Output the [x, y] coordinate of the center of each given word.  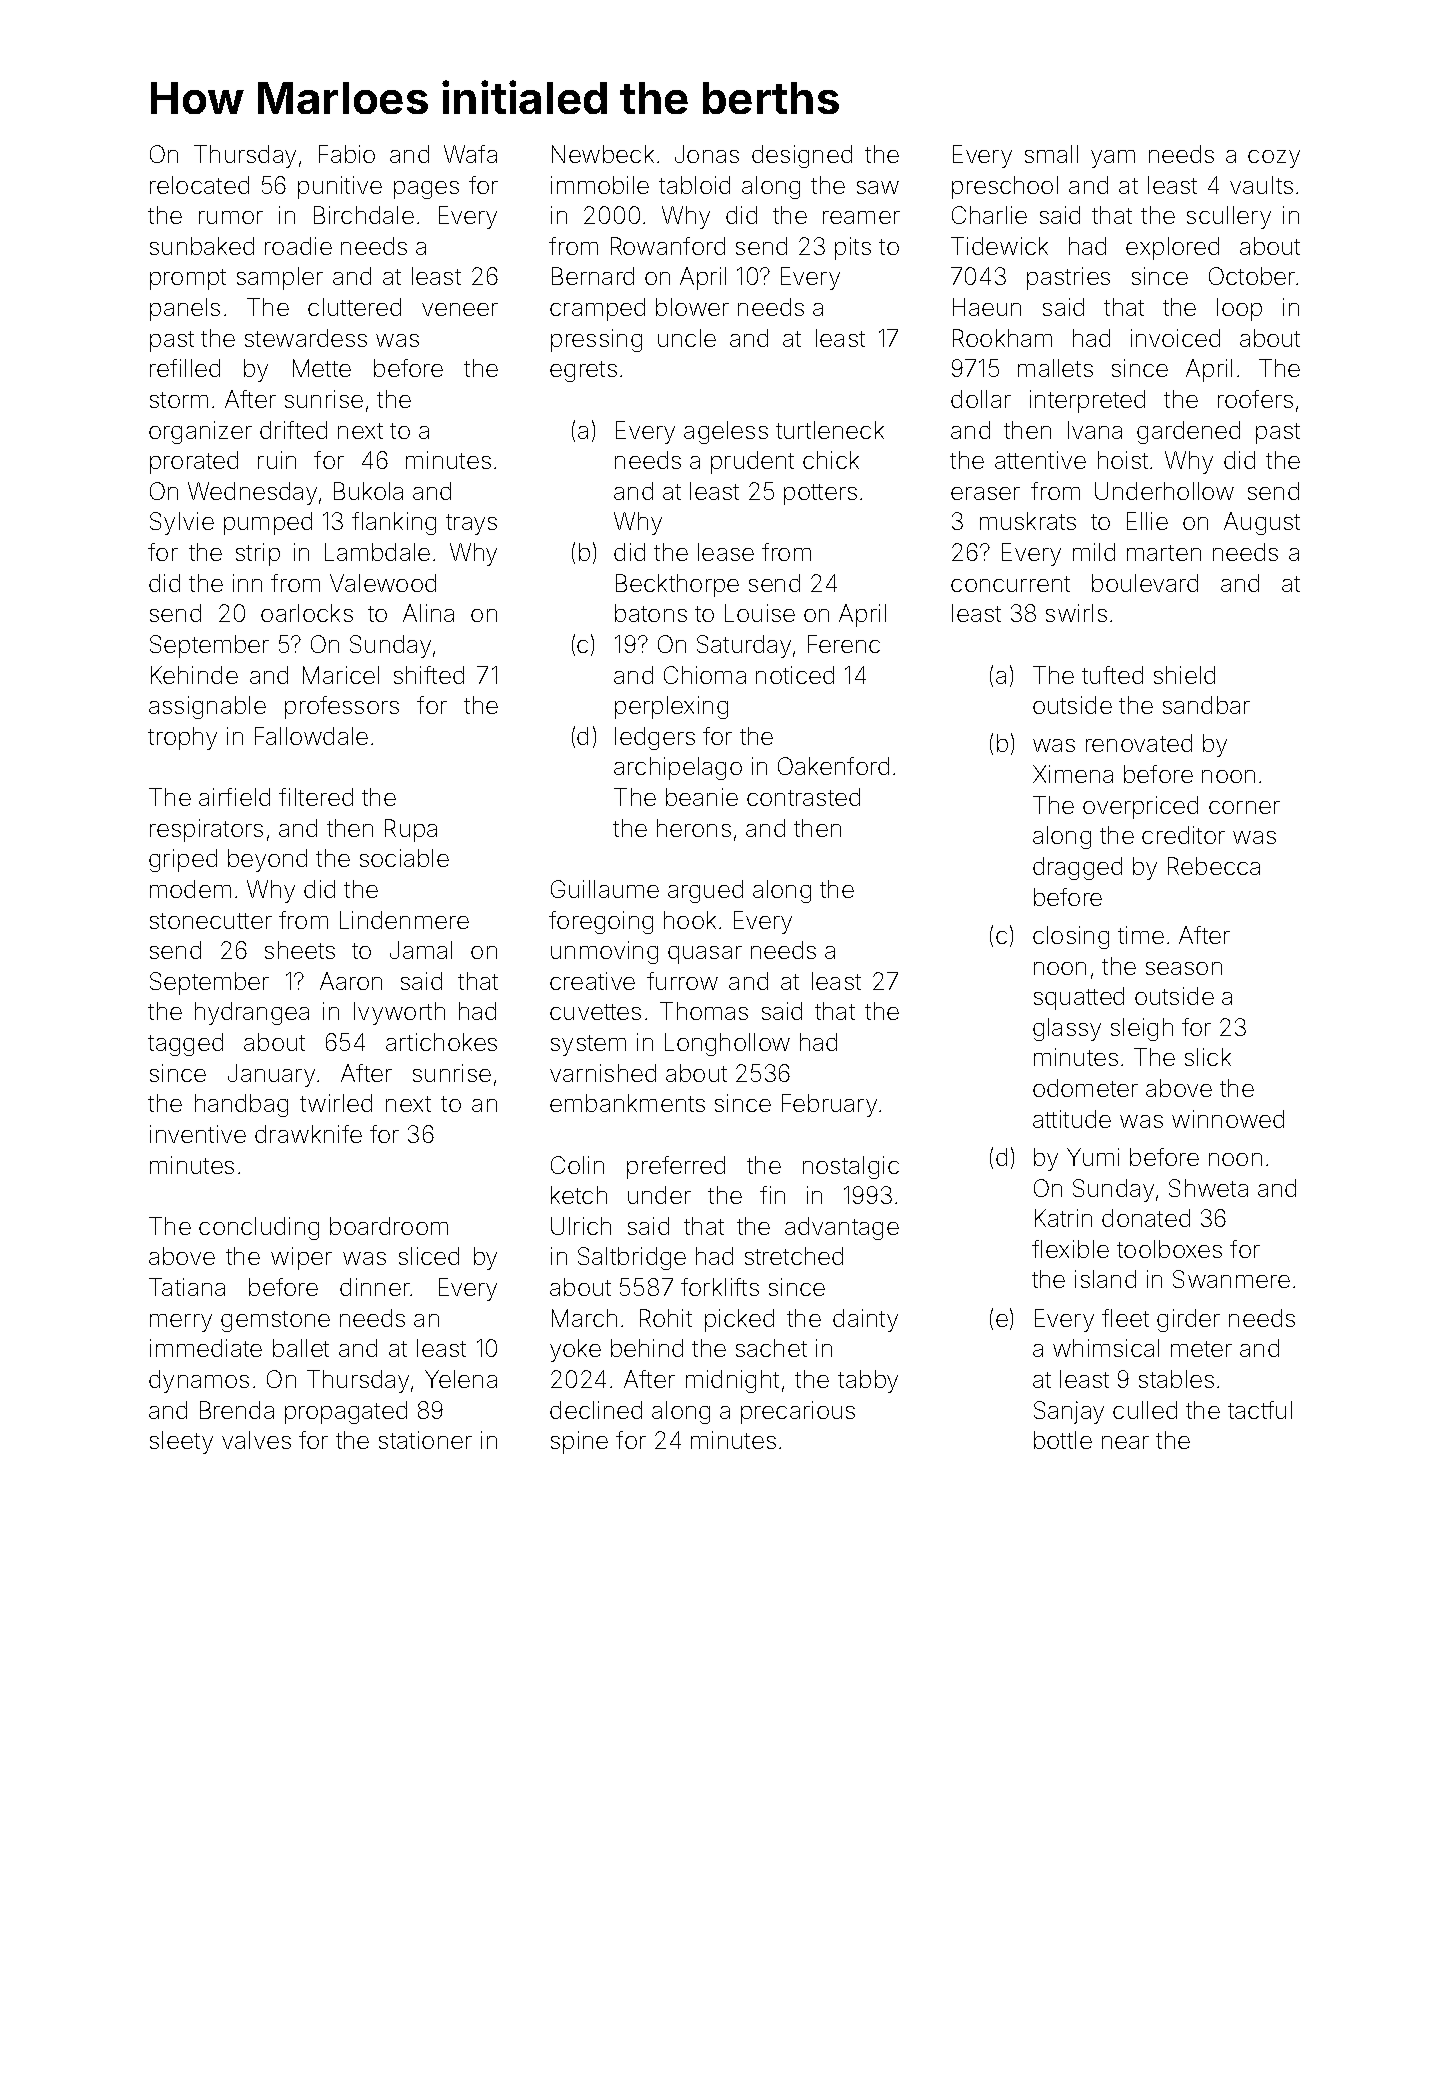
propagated [346, 1412]
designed [802, 156]
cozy [1274, 159]
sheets [300, 950]
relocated [199, 185]
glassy [1067, 1029]
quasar [705, 955]
